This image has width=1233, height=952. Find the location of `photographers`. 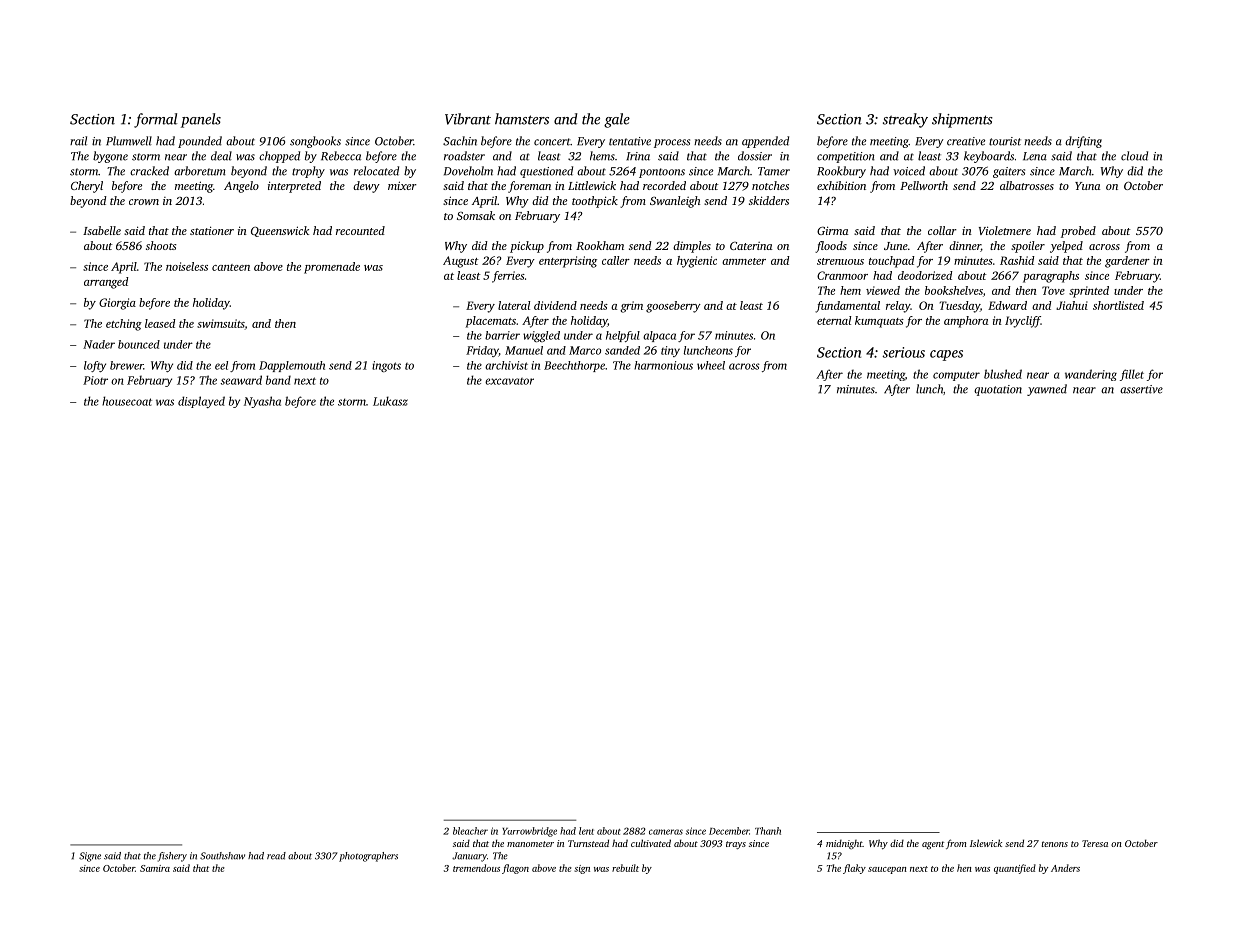

photographers is located at coordinates (368, 857).
